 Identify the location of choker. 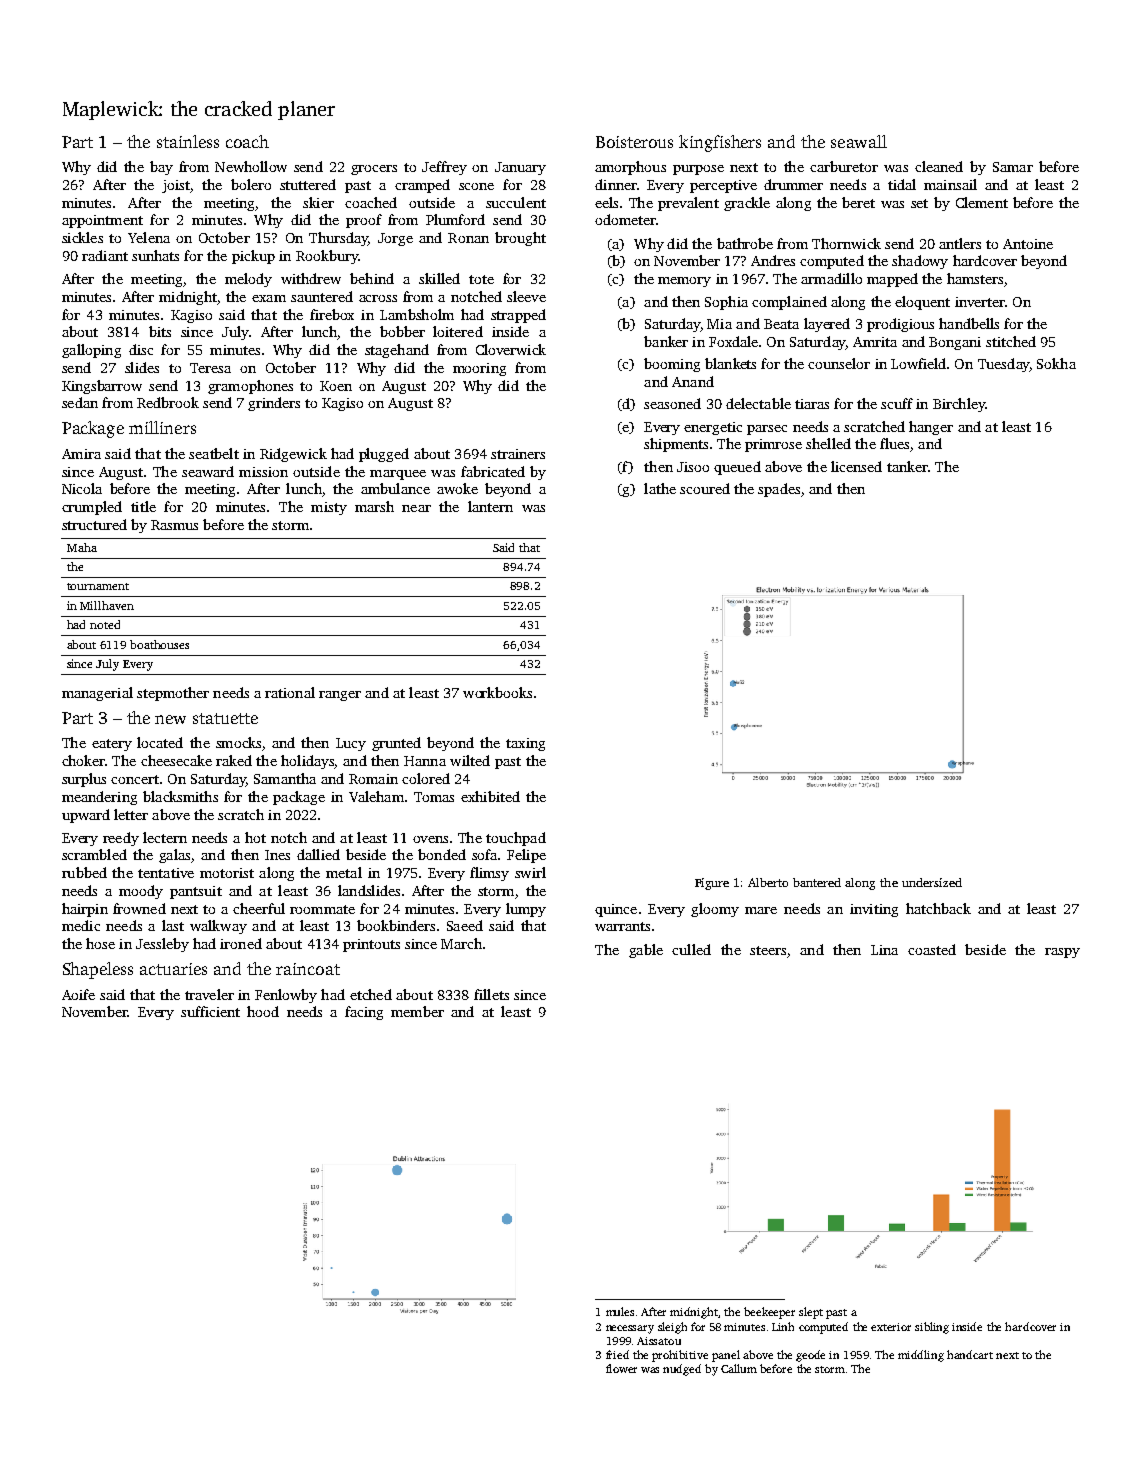
(83, 760).
